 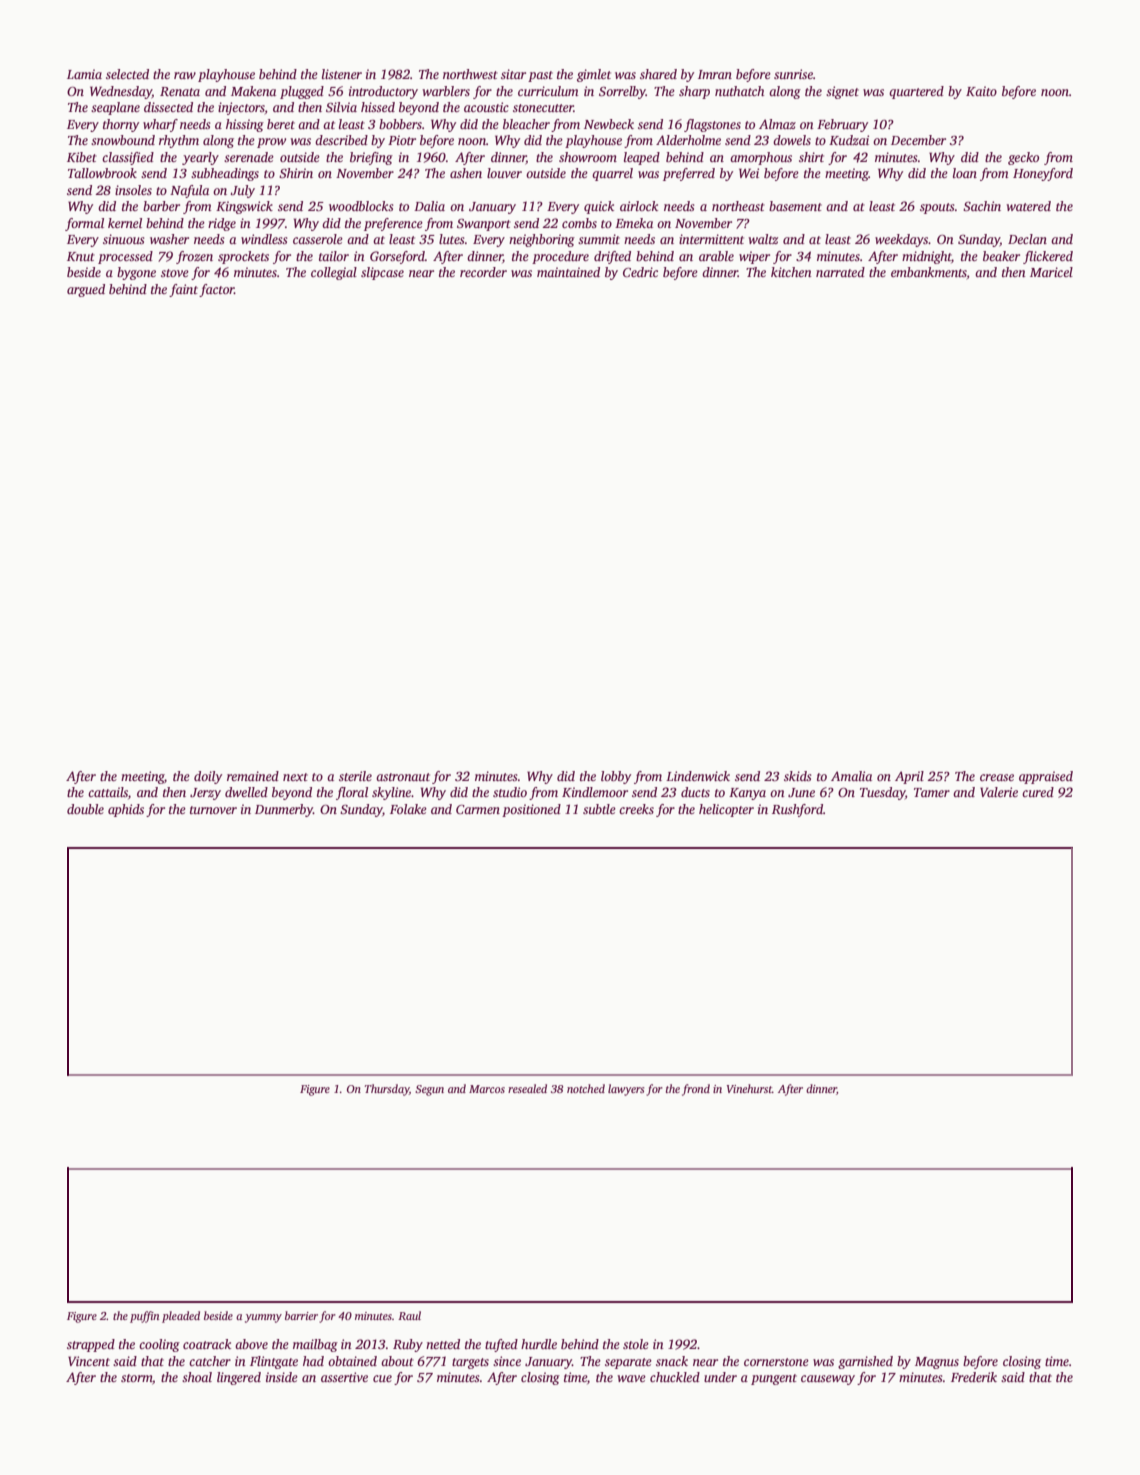 I want to click on sunrise, so click(x=793, y=74).
